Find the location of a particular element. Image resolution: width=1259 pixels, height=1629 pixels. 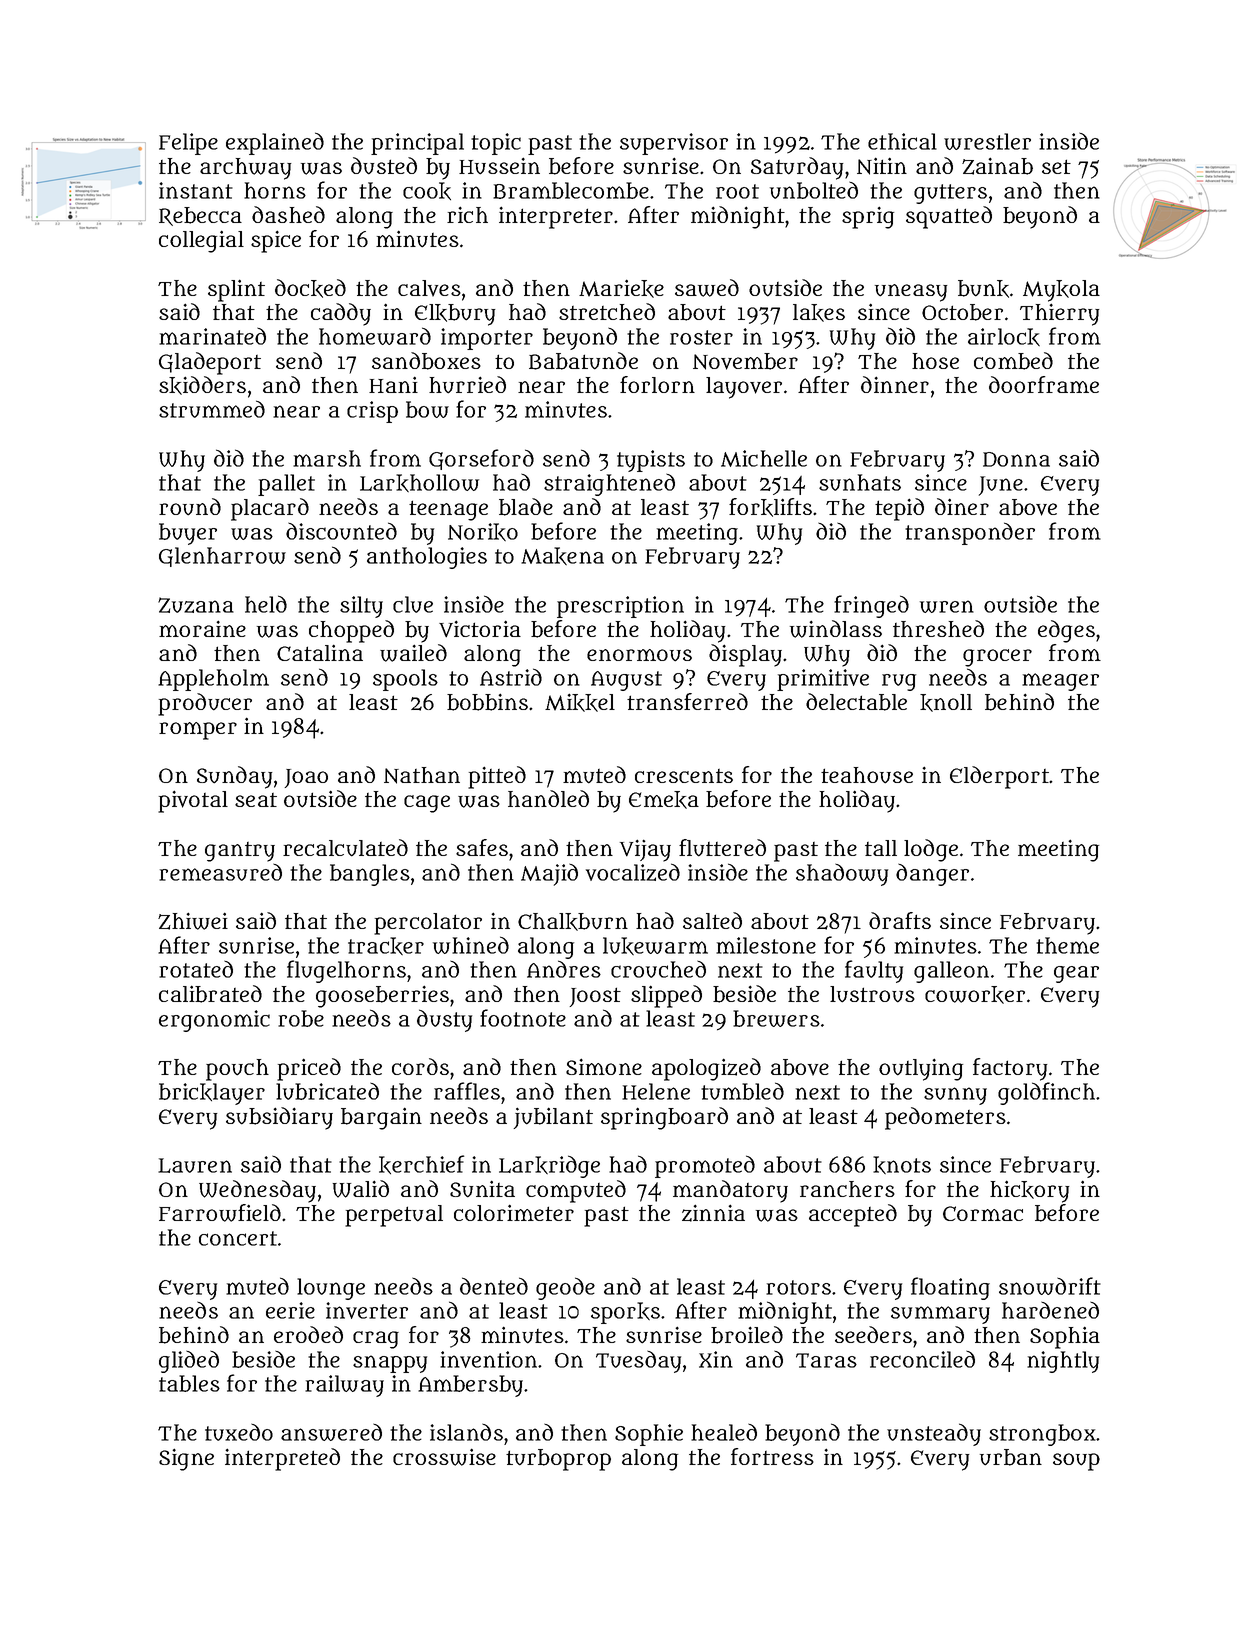

interpreter is located at coordinates (556, 217).
